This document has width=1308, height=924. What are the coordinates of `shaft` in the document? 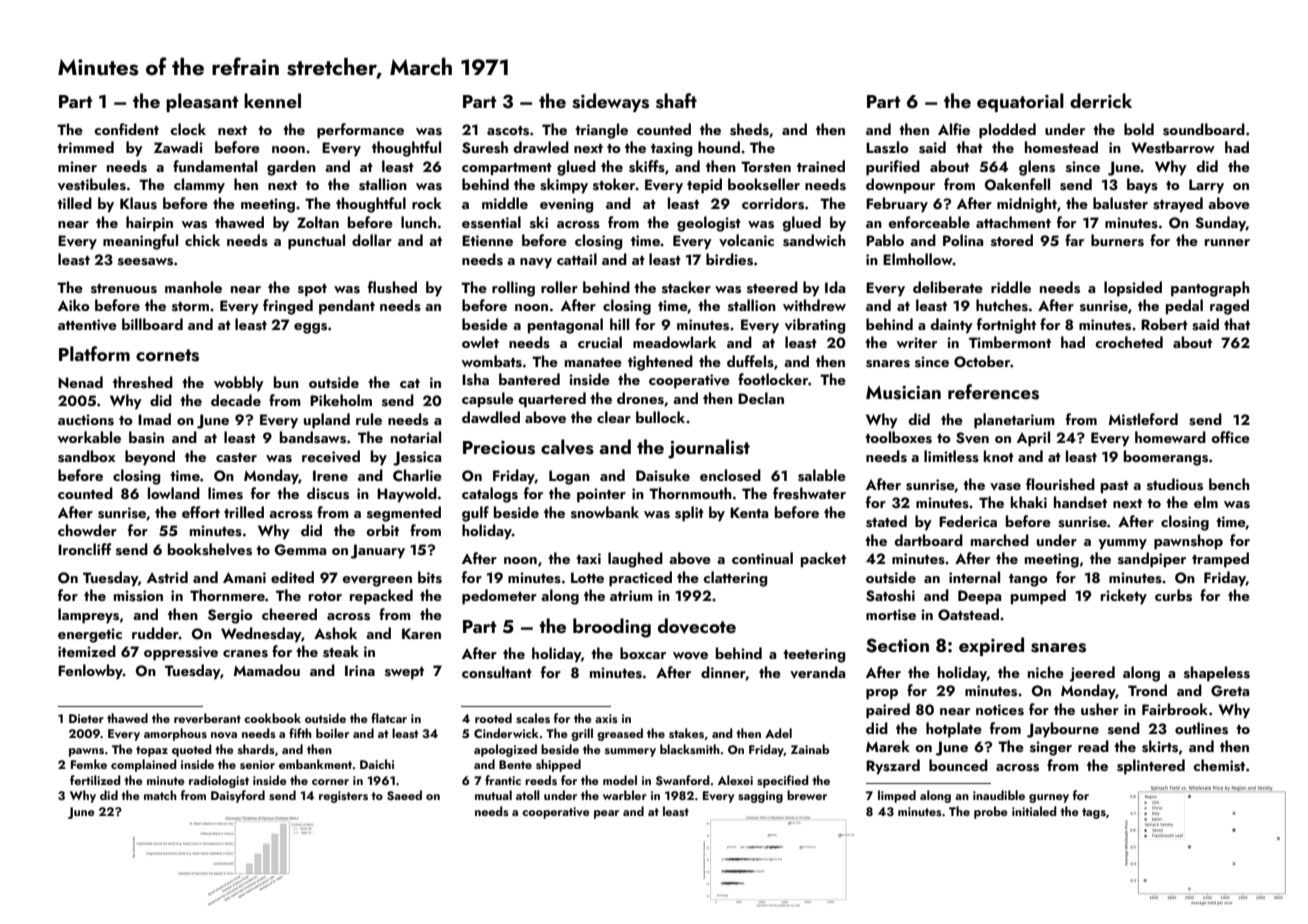 It's located at (676, 101).
